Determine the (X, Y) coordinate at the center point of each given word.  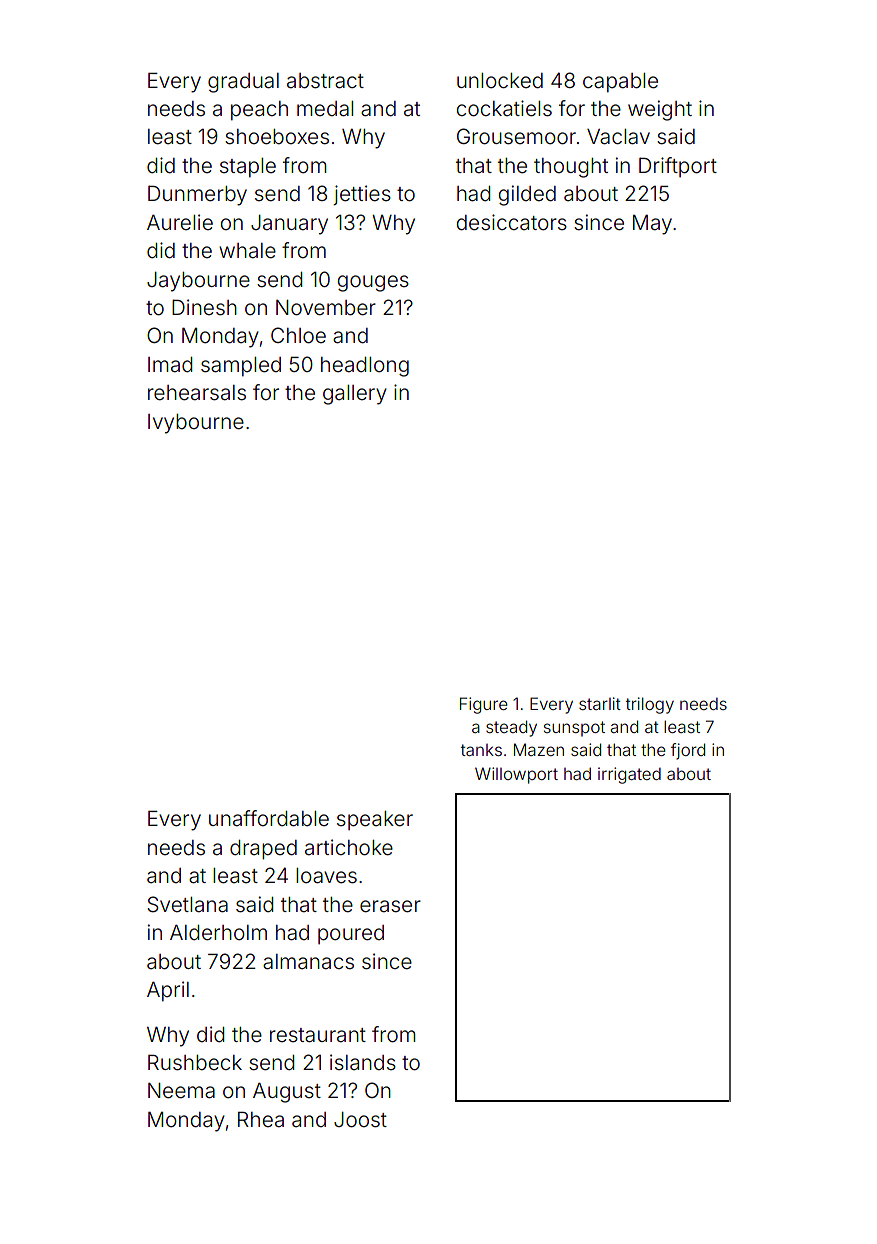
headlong (365, 367)
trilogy (650, 705)
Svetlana (187, 904)
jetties (362, 195)
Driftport (678, 167)
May (652, 225)
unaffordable (269, 818)
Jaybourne (198, 282)
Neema (181, 1091)
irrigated (629, 775)
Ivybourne (196, 424)
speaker (375, 820)
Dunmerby (197, 195)
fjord (688, 751)
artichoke (349, 847)
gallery (355, 395)
